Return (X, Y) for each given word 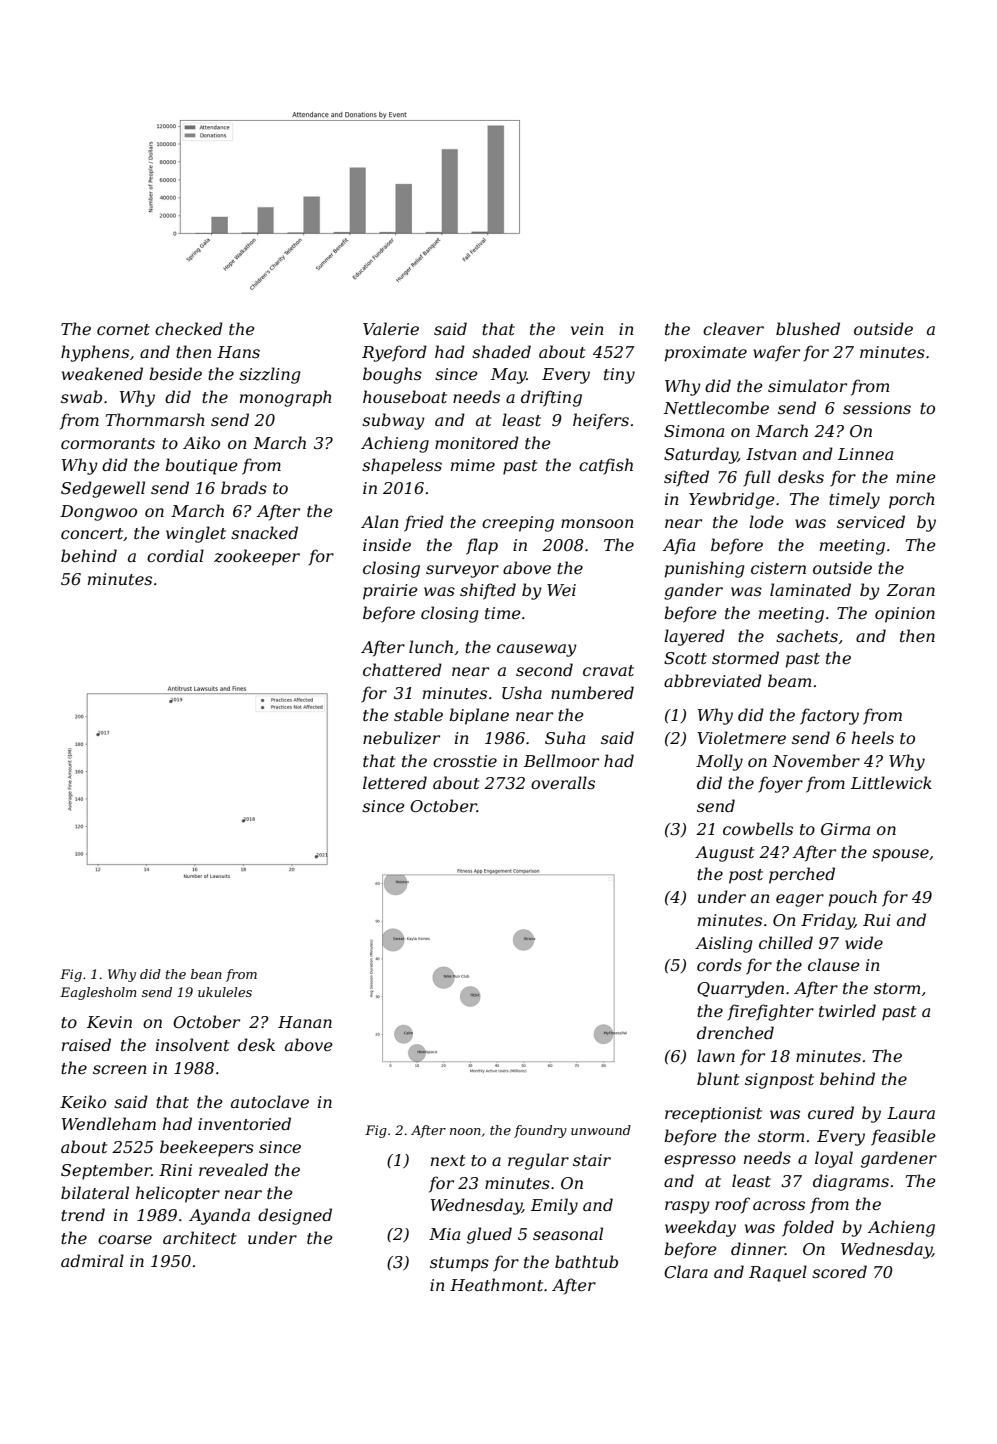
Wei (561, 590)
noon (465, 1131)
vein (587, 329)
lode (766, 521)
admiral (92, 1260)
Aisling (724, 944)
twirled (847, 1010)
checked (189, 328)
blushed (808, 328)
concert (92, 533)
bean (206, 974)
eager (800, 900)
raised (86, 1044)
